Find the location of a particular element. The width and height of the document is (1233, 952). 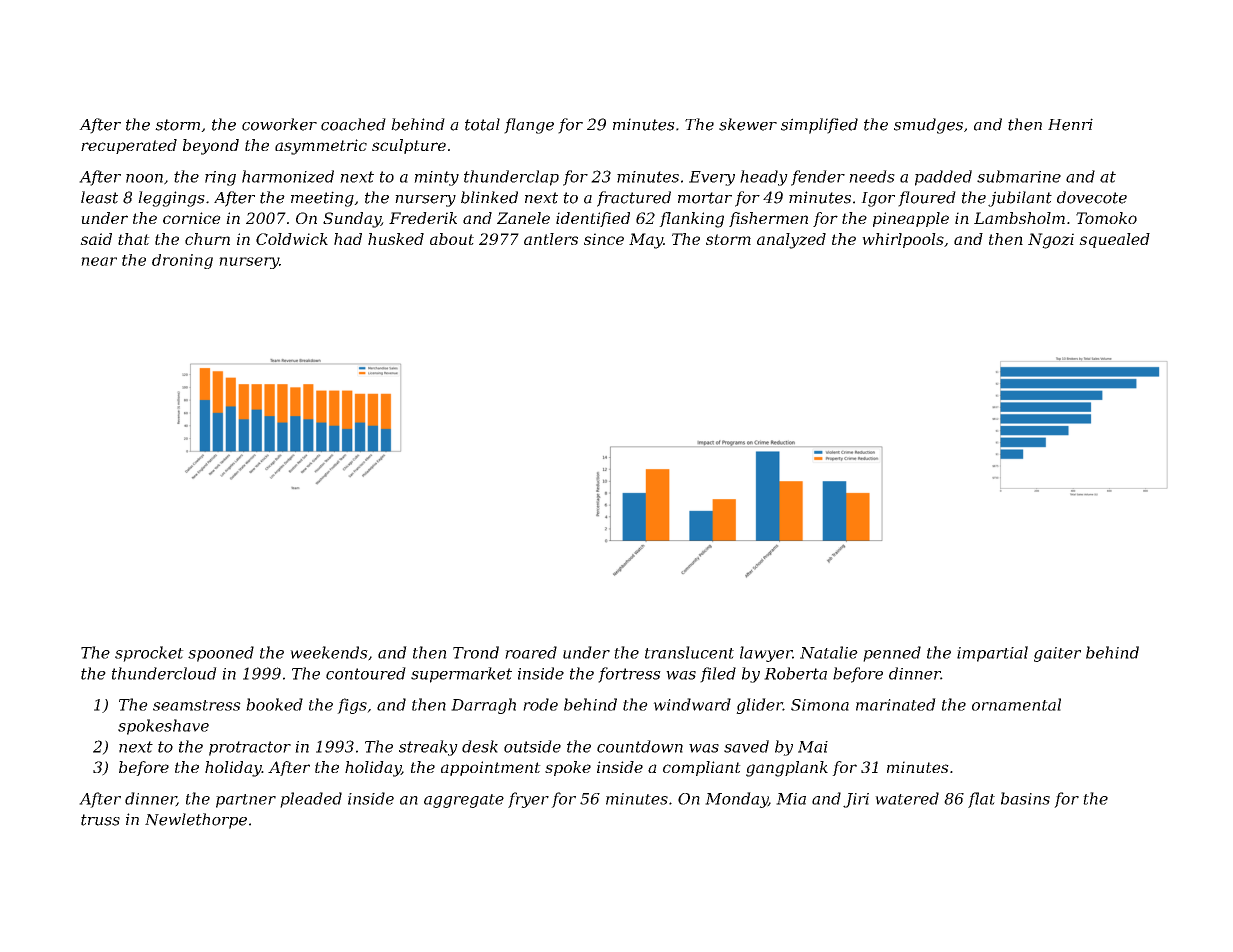

gaiter is located at coordinates (1057, 654).
